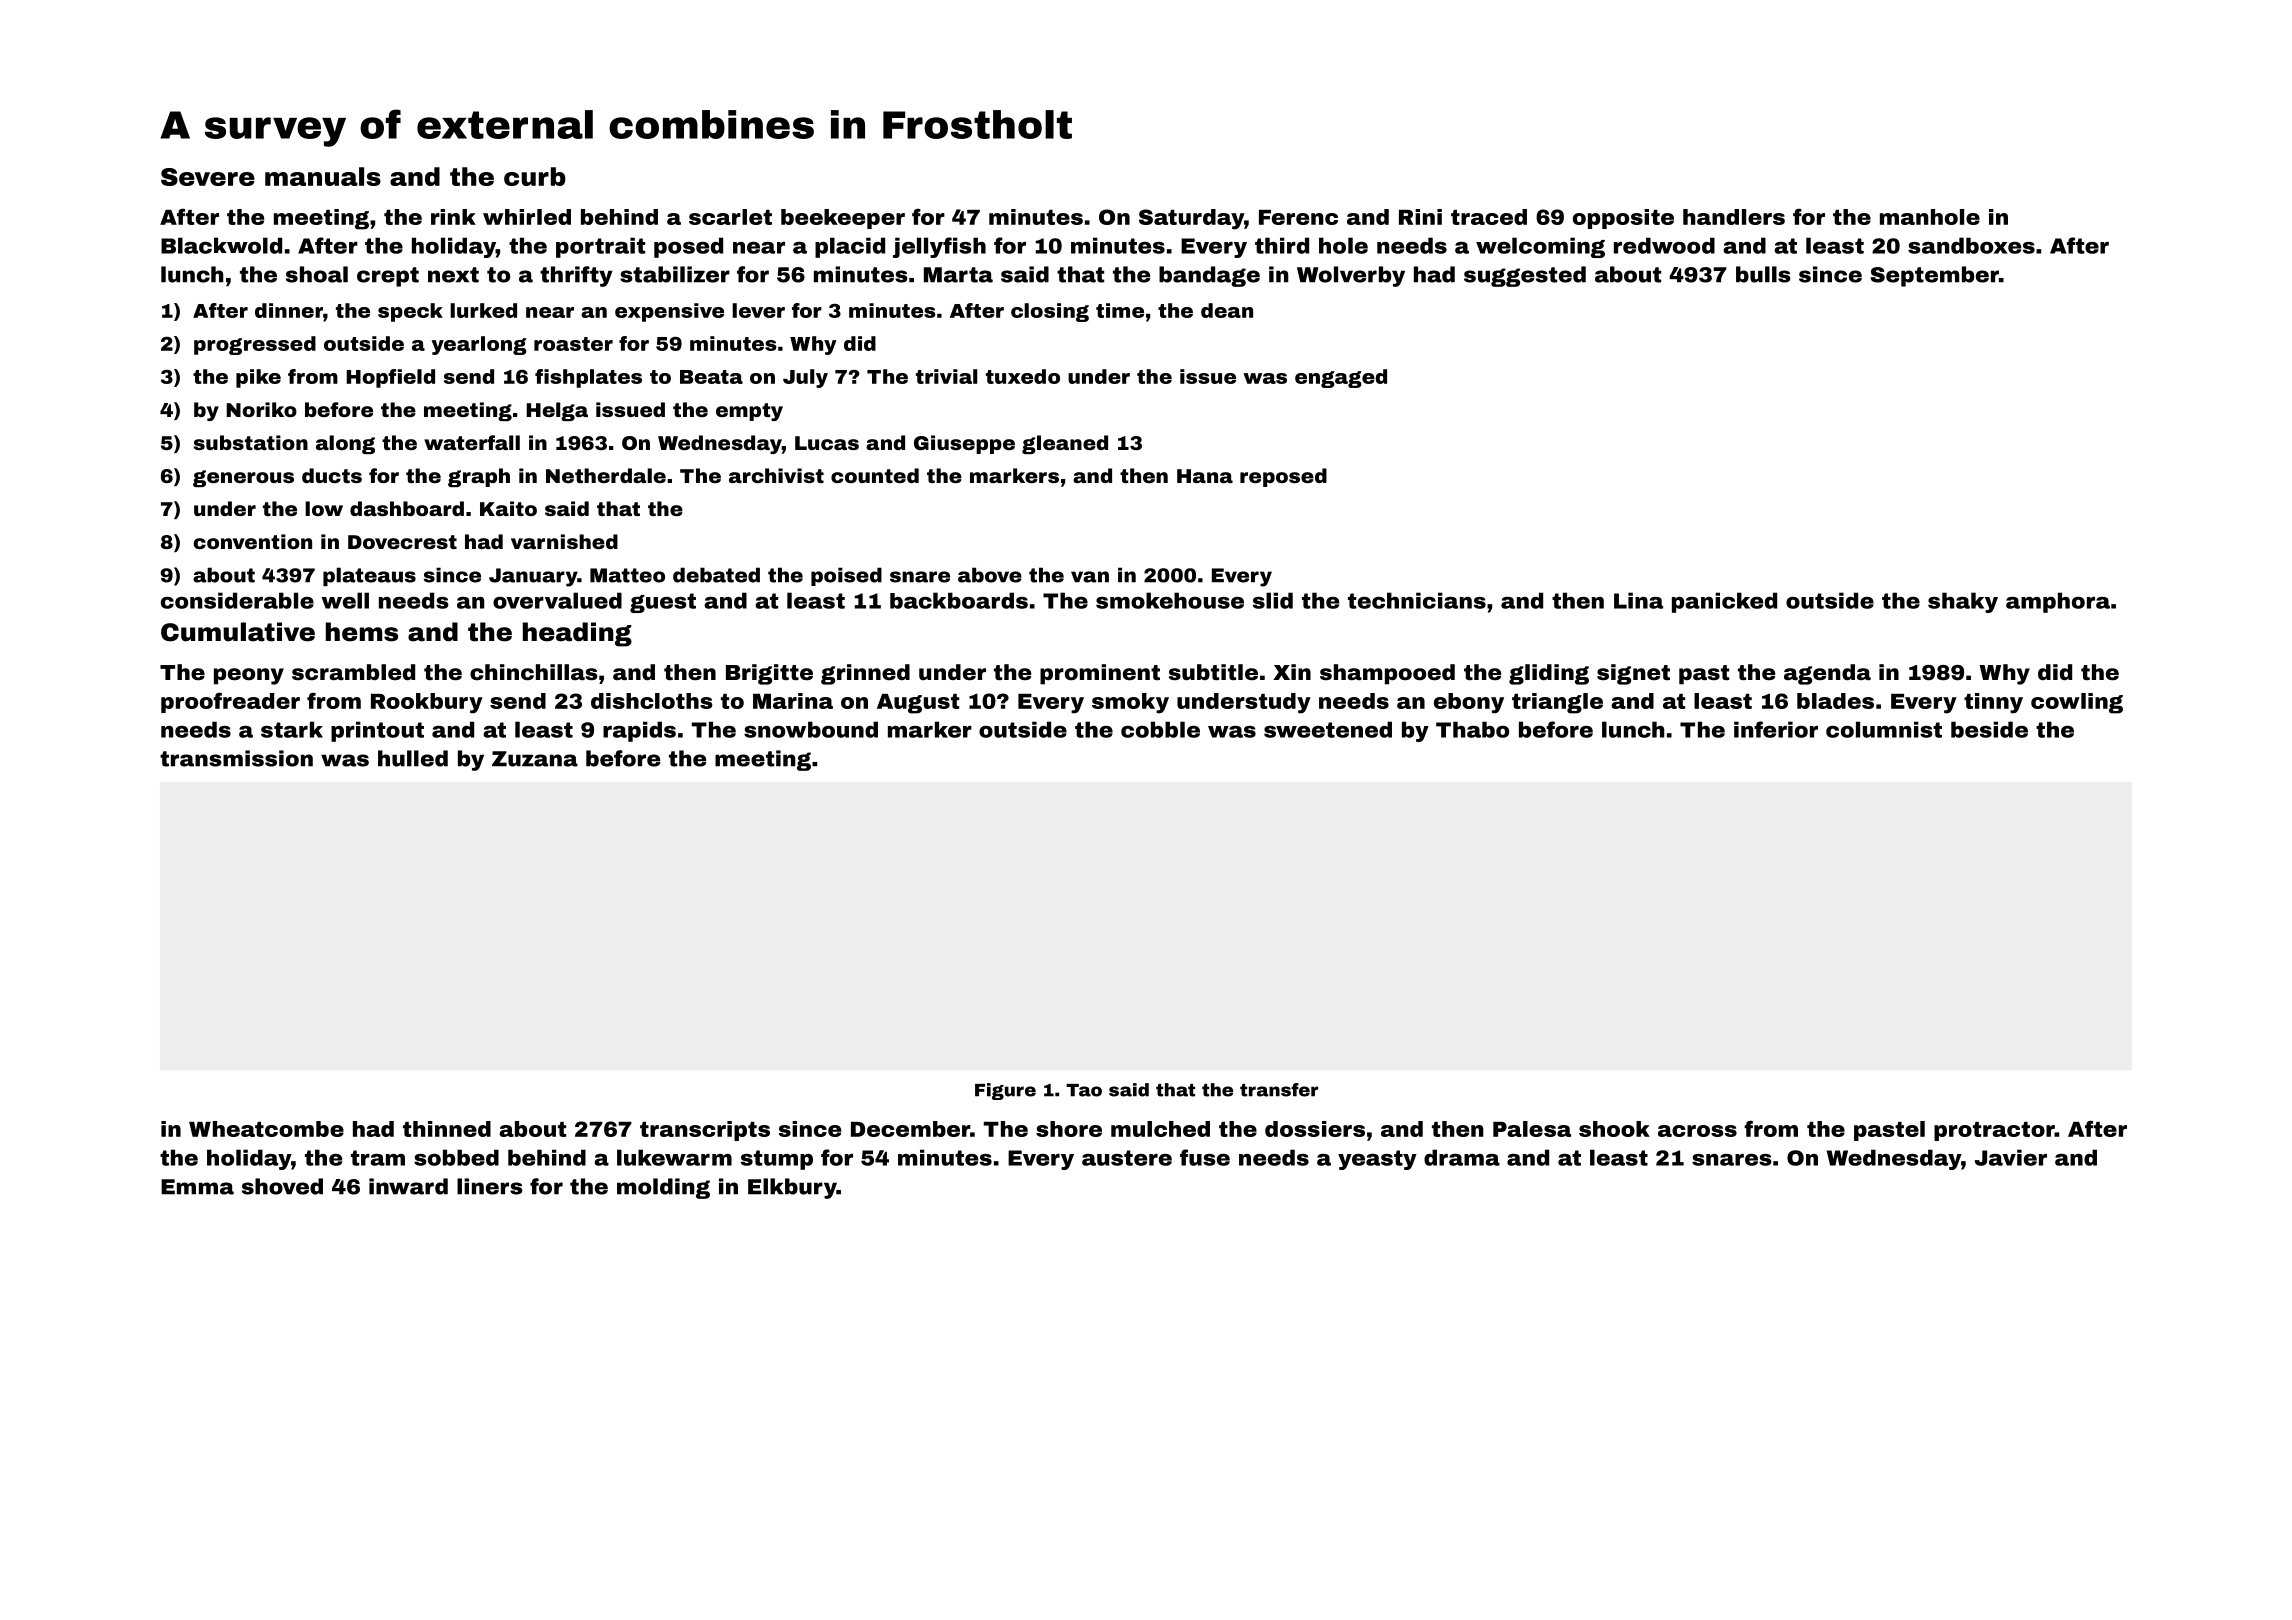 Image resolution: width=2292 pixels, height=1620 pixels. What do you see at coordinates (1884, 729) in the document?
I see `columnist` at bounding box center [1884, 729].
